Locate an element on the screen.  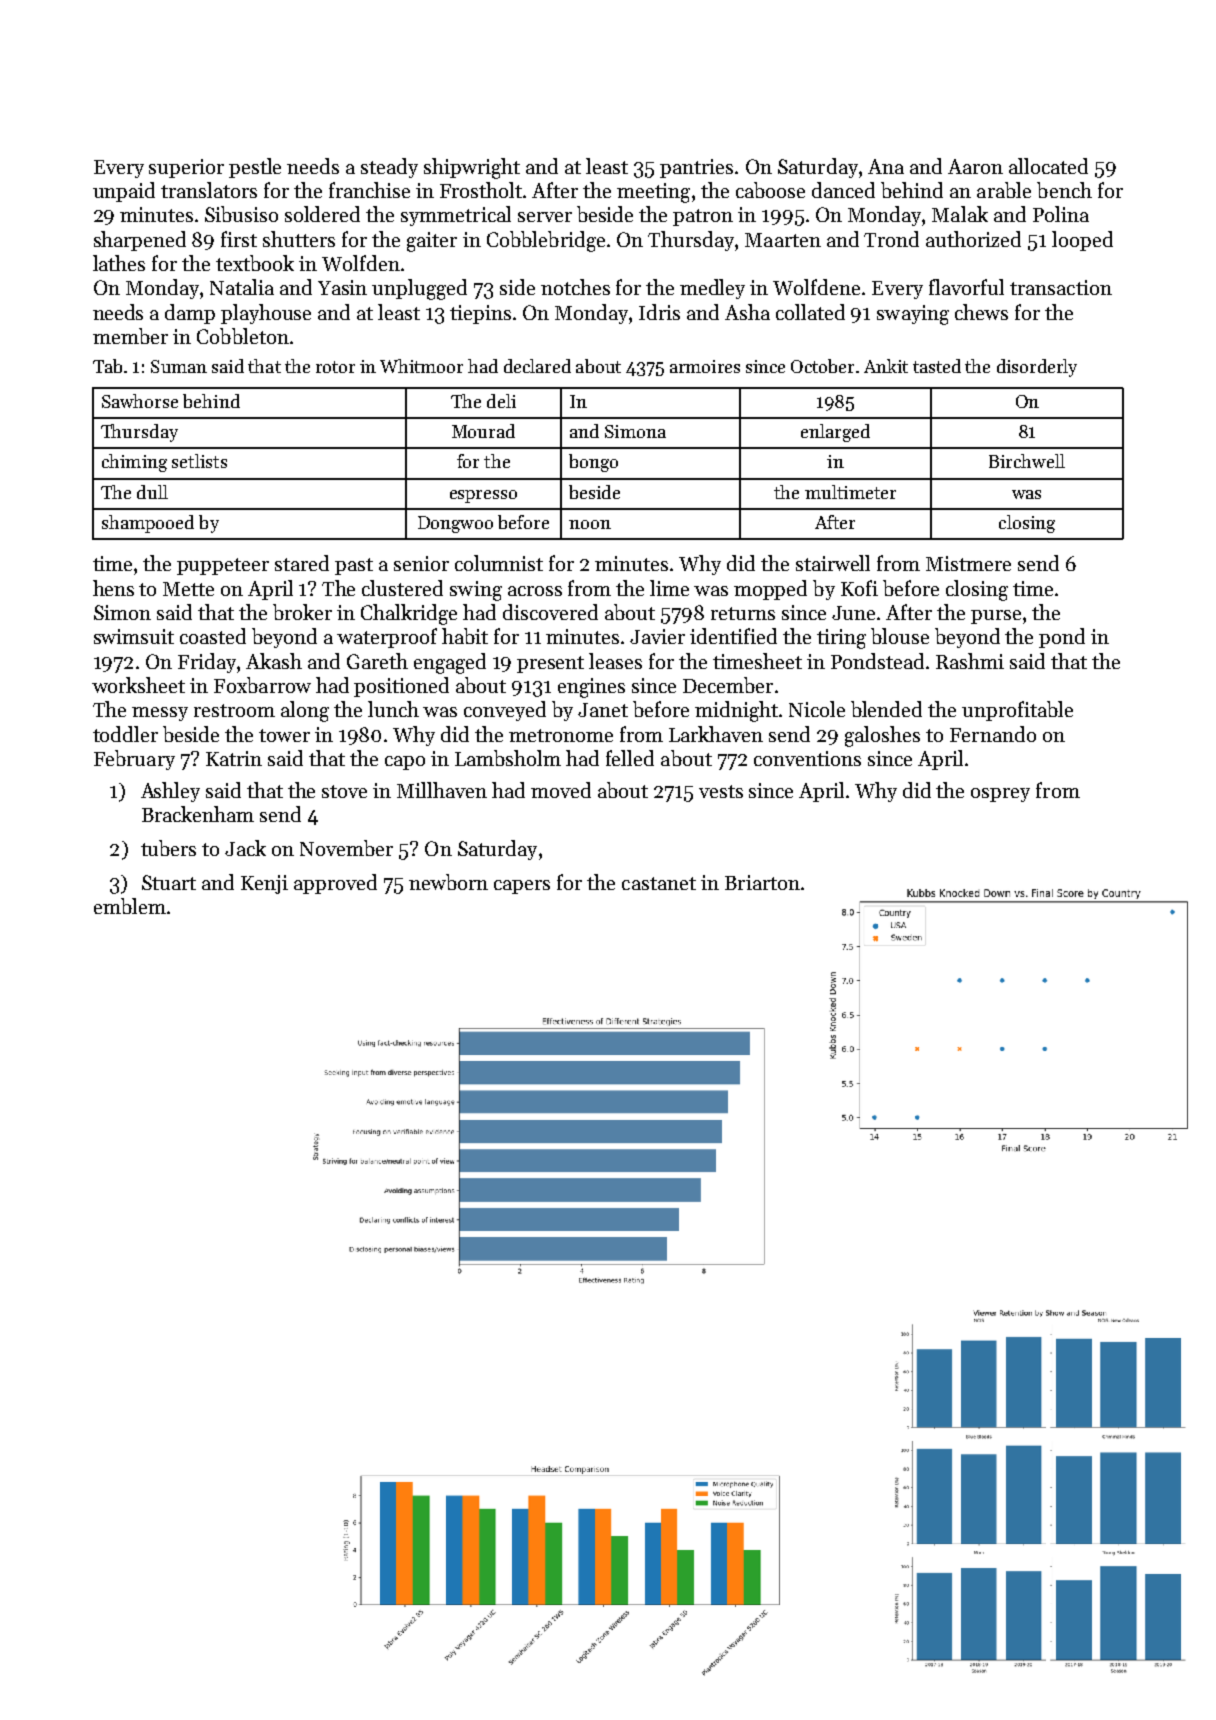
clustered is located at coordinates (402, 588).
